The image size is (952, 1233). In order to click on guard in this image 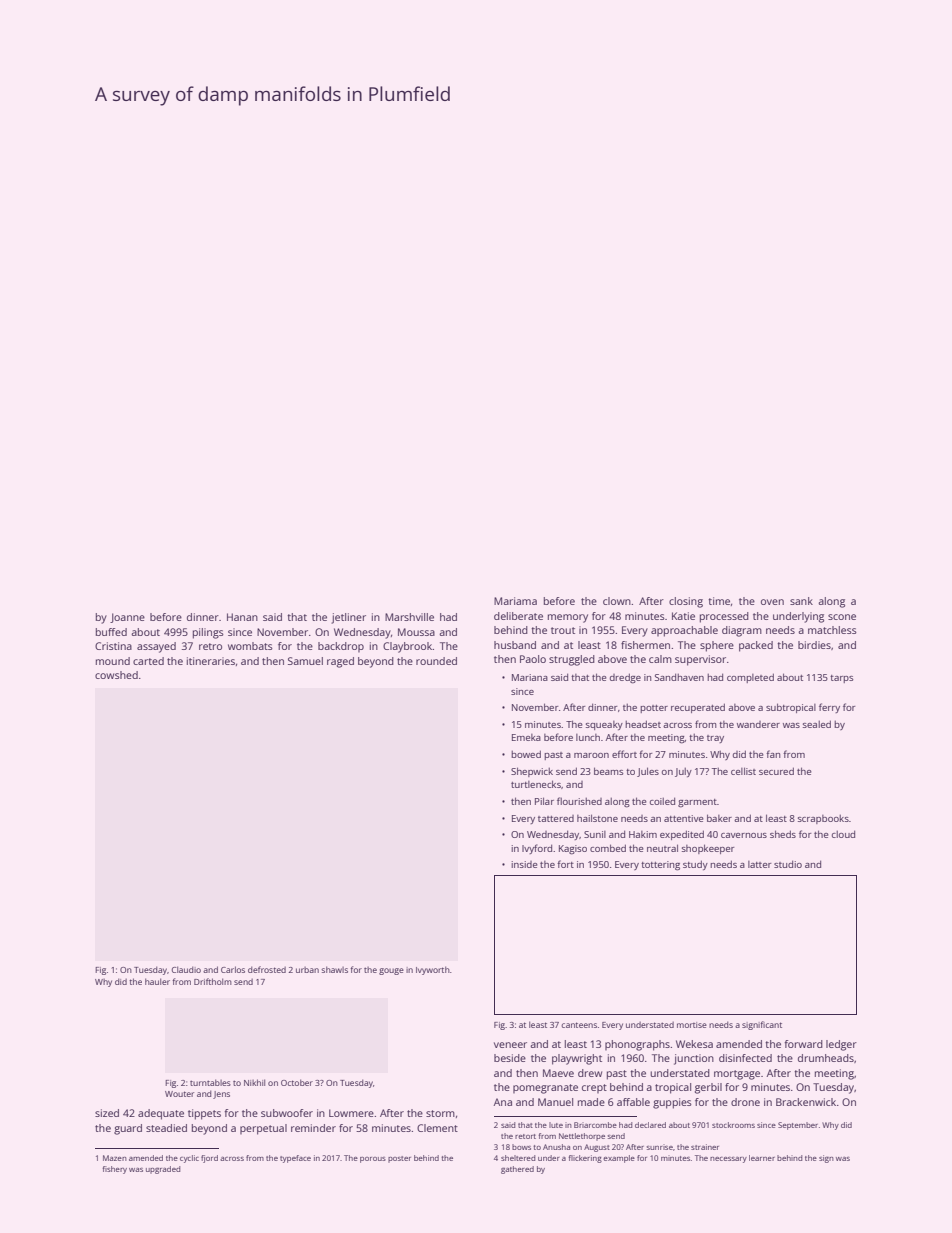, I will do `click(128, 1129)`.
